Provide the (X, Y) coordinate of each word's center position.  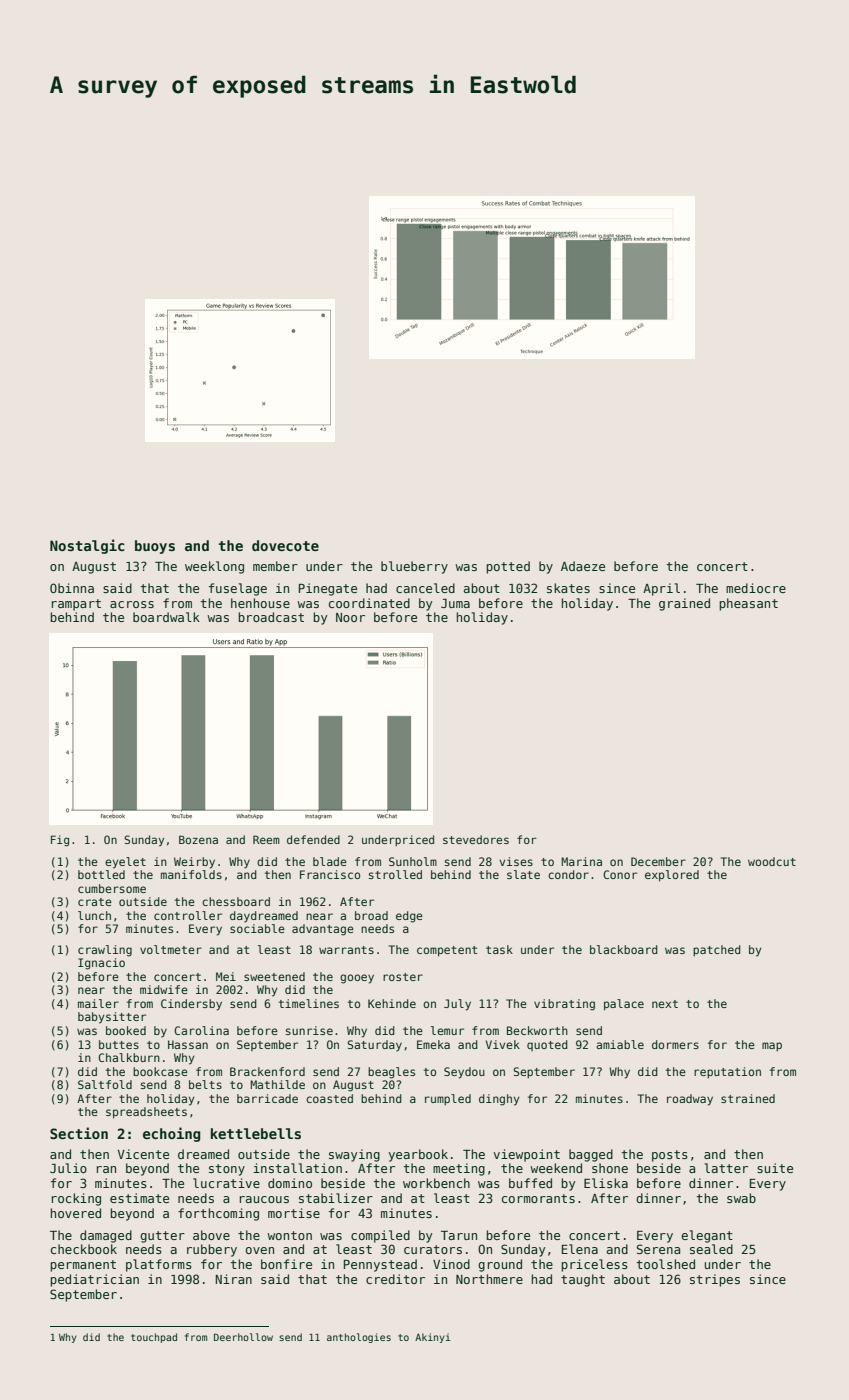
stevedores (476, 839)
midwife (164, 989)
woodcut (772, 861)
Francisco (330, 874)
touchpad (154, 1338)
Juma (455, 603)
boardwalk (166, 617)
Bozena (198, 839)
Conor (620, 874)
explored (672, 876)
